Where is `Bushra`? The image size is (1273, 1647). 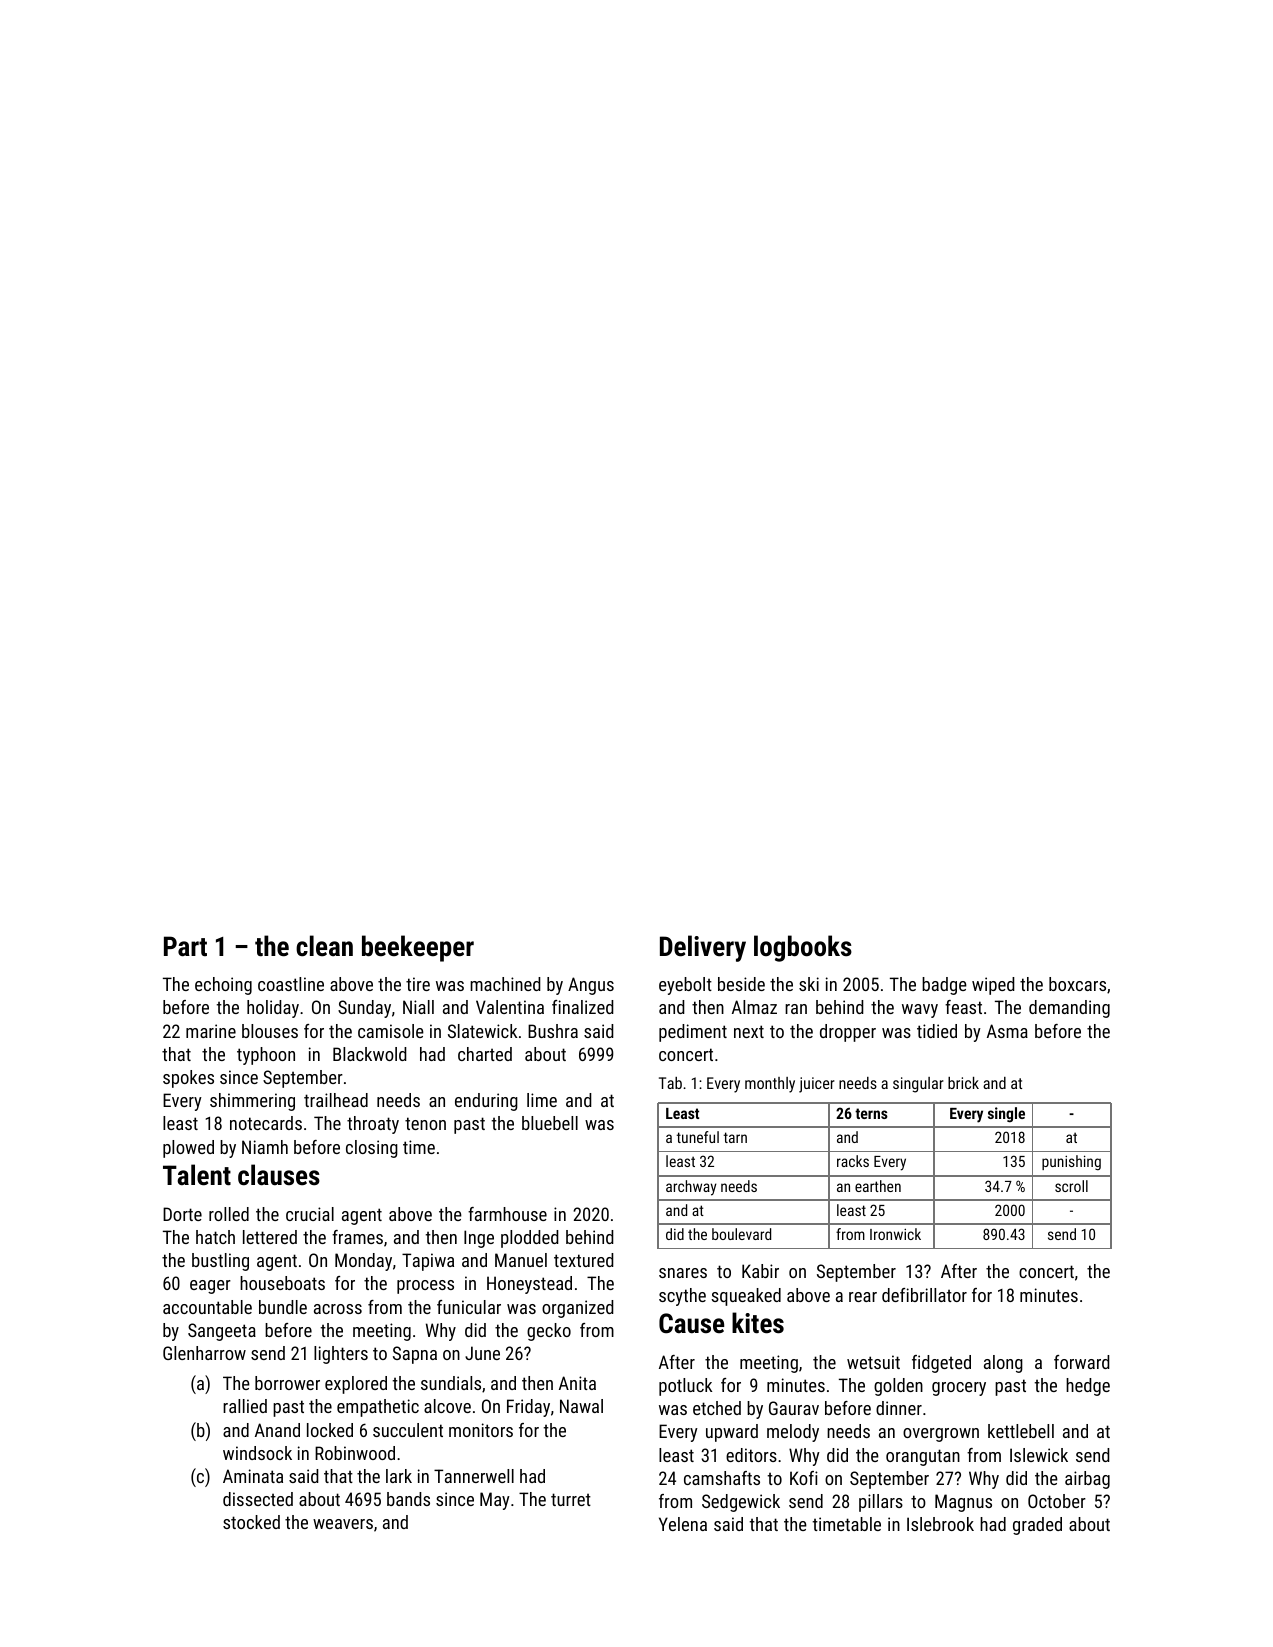
Bushra is located at coordinates (553, 1031).
